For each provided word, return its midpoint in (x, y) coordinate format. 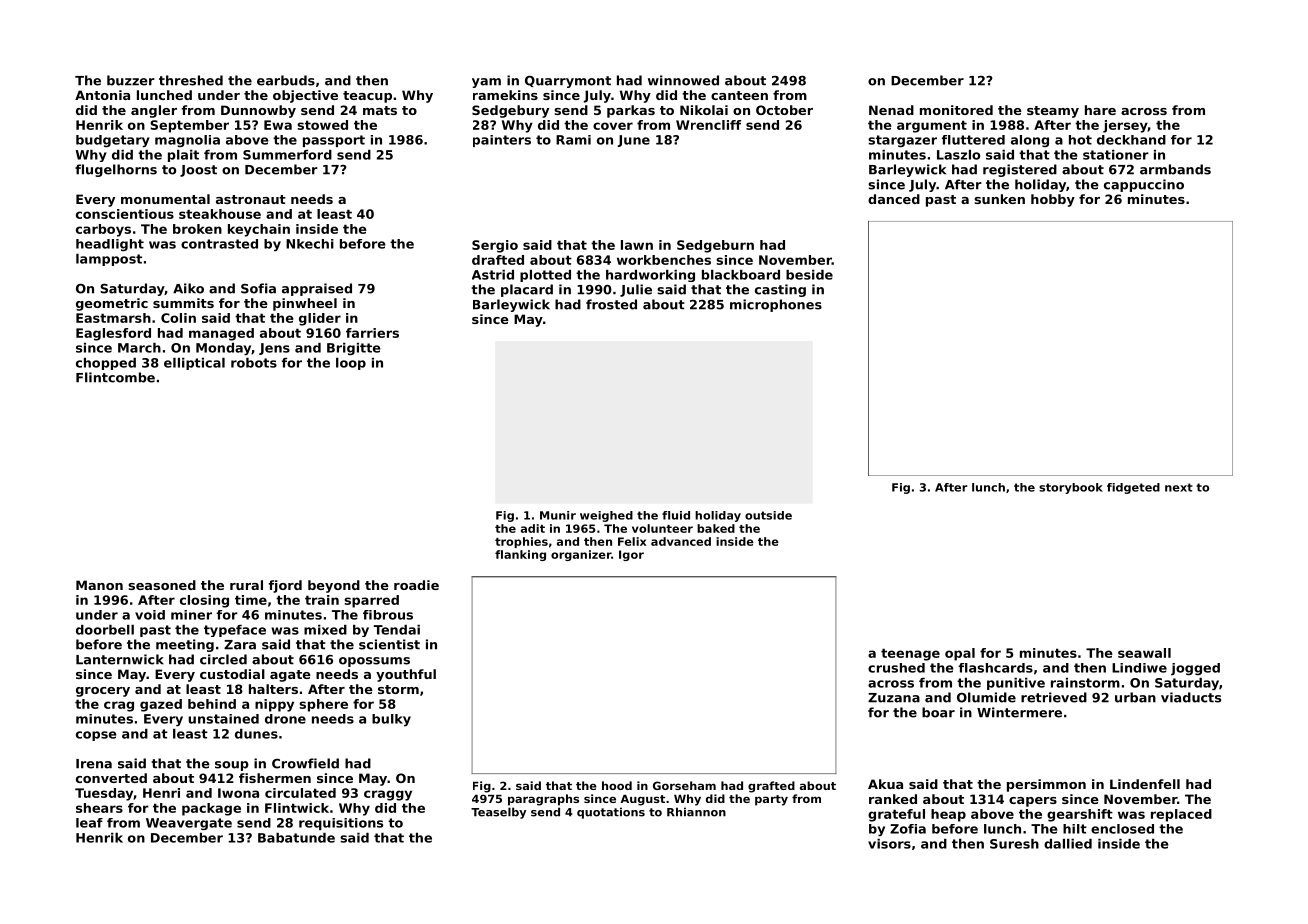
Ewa (278, 125)
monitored (956, 110)
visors (889, 844)
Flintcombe (115, 377)
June (634, 141)
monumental (165, 199)
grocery (103, 692)
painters (502, 141)
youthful (406, 675)
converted (111, 778)
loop (351, 364)
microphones (776, 305)
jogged (1195, 669)
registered (1020, 170)
